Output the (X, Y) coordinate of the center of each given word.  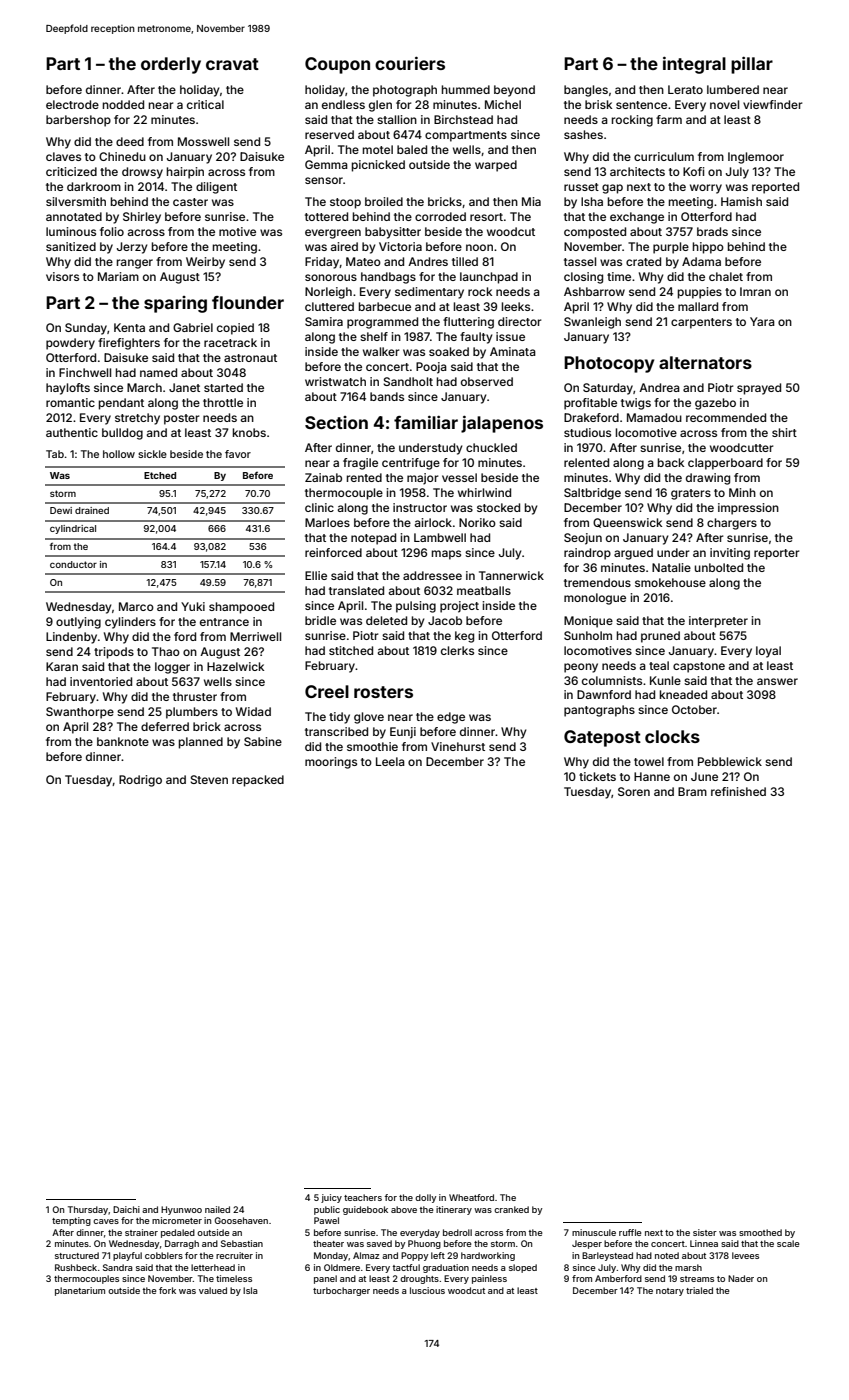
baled (412, 149)
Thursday (88, 1210)
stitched (351, 650)
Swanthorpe (80, 713)
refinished (738, 791)
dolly (426, 1198)
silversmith (76, 201)
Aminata (513, 351)
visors (62, 276)
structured (77, 1255)
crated (643, 261)
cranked (511, 1209)
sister (705, 1232)
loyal (768, 652)
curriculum (664, 156)
